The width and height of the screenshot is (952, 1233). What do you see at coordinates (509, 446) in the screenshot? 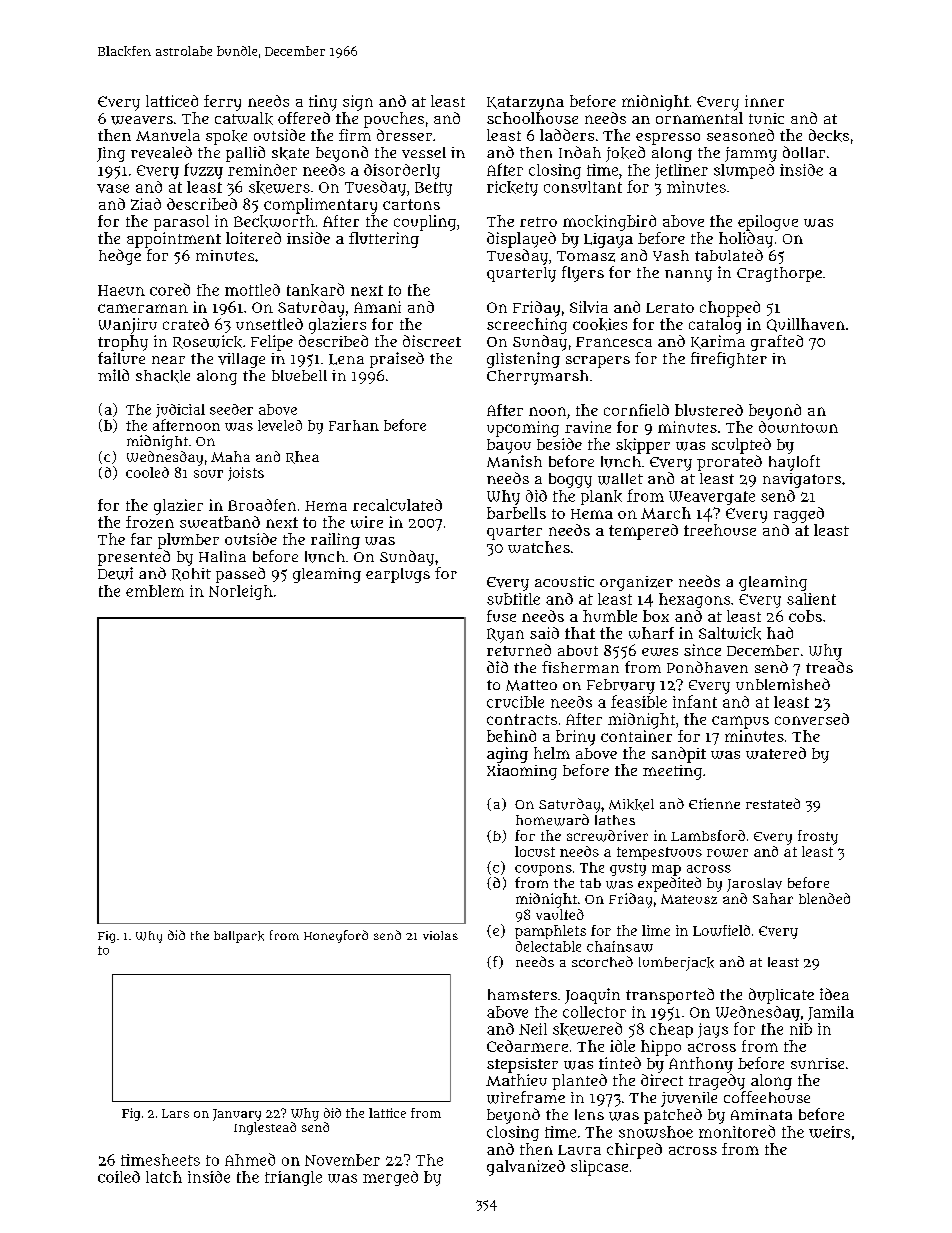
I see `bayou` at bounding box center [509, 446].
